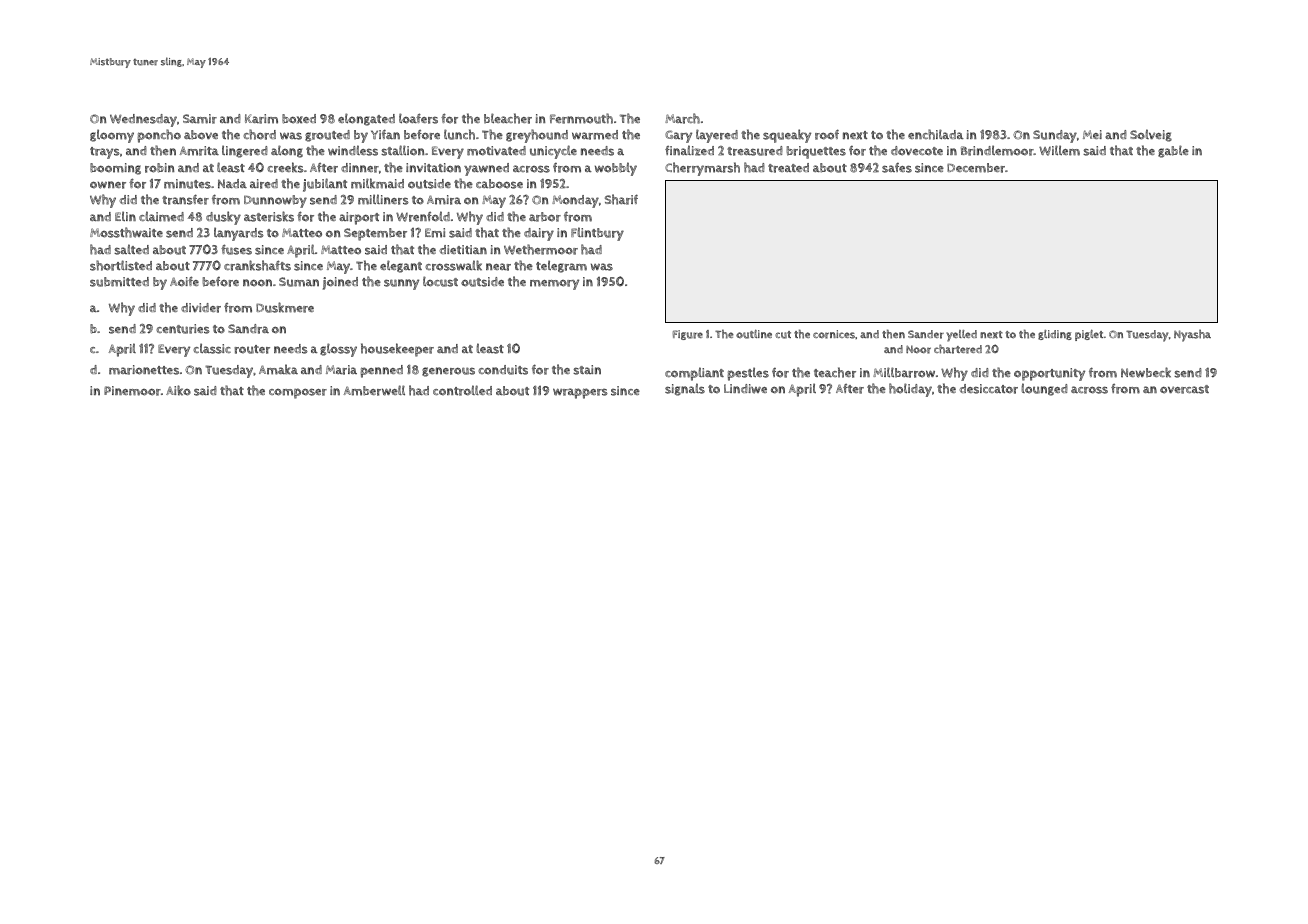 The image size is (1308, 924). I want to click on Flintbury, so click(597, 234).
